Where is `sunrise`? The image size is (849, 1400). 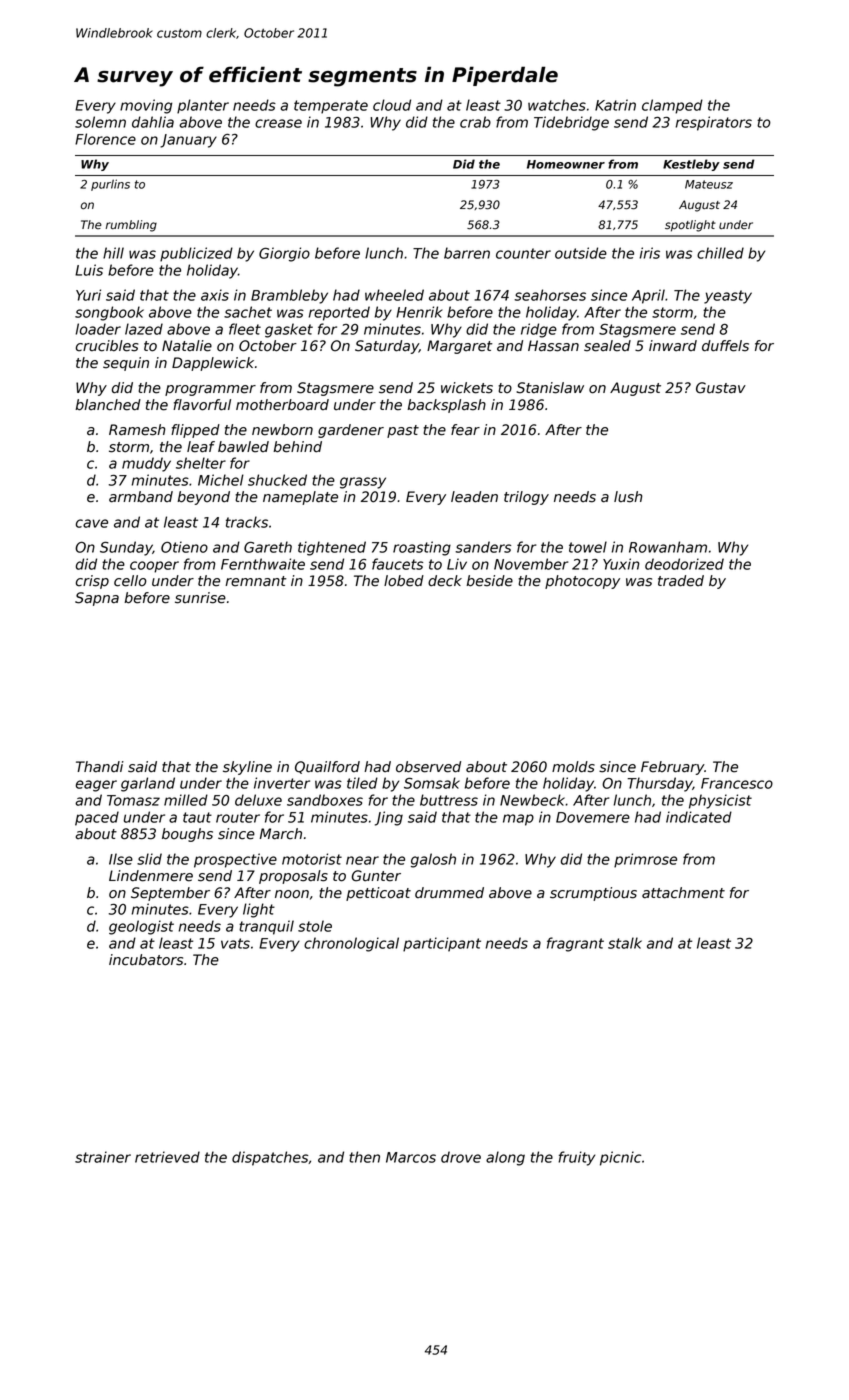 sunrise is located at coordinates (200, 598).
